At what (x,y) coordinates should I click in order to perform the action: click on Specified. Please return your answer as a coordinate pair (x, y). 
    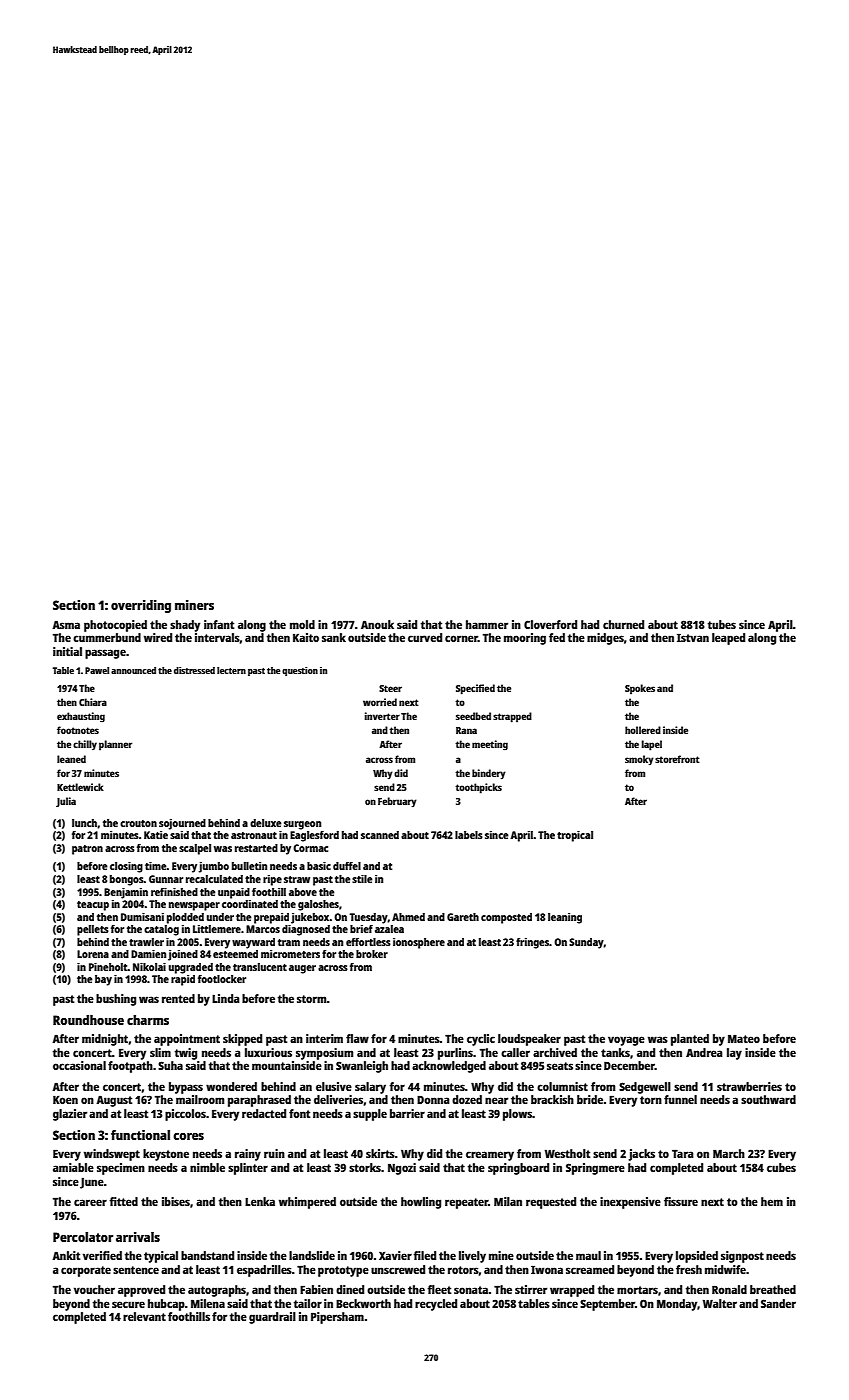
    Looking at the image, I should click on (475, 689).
